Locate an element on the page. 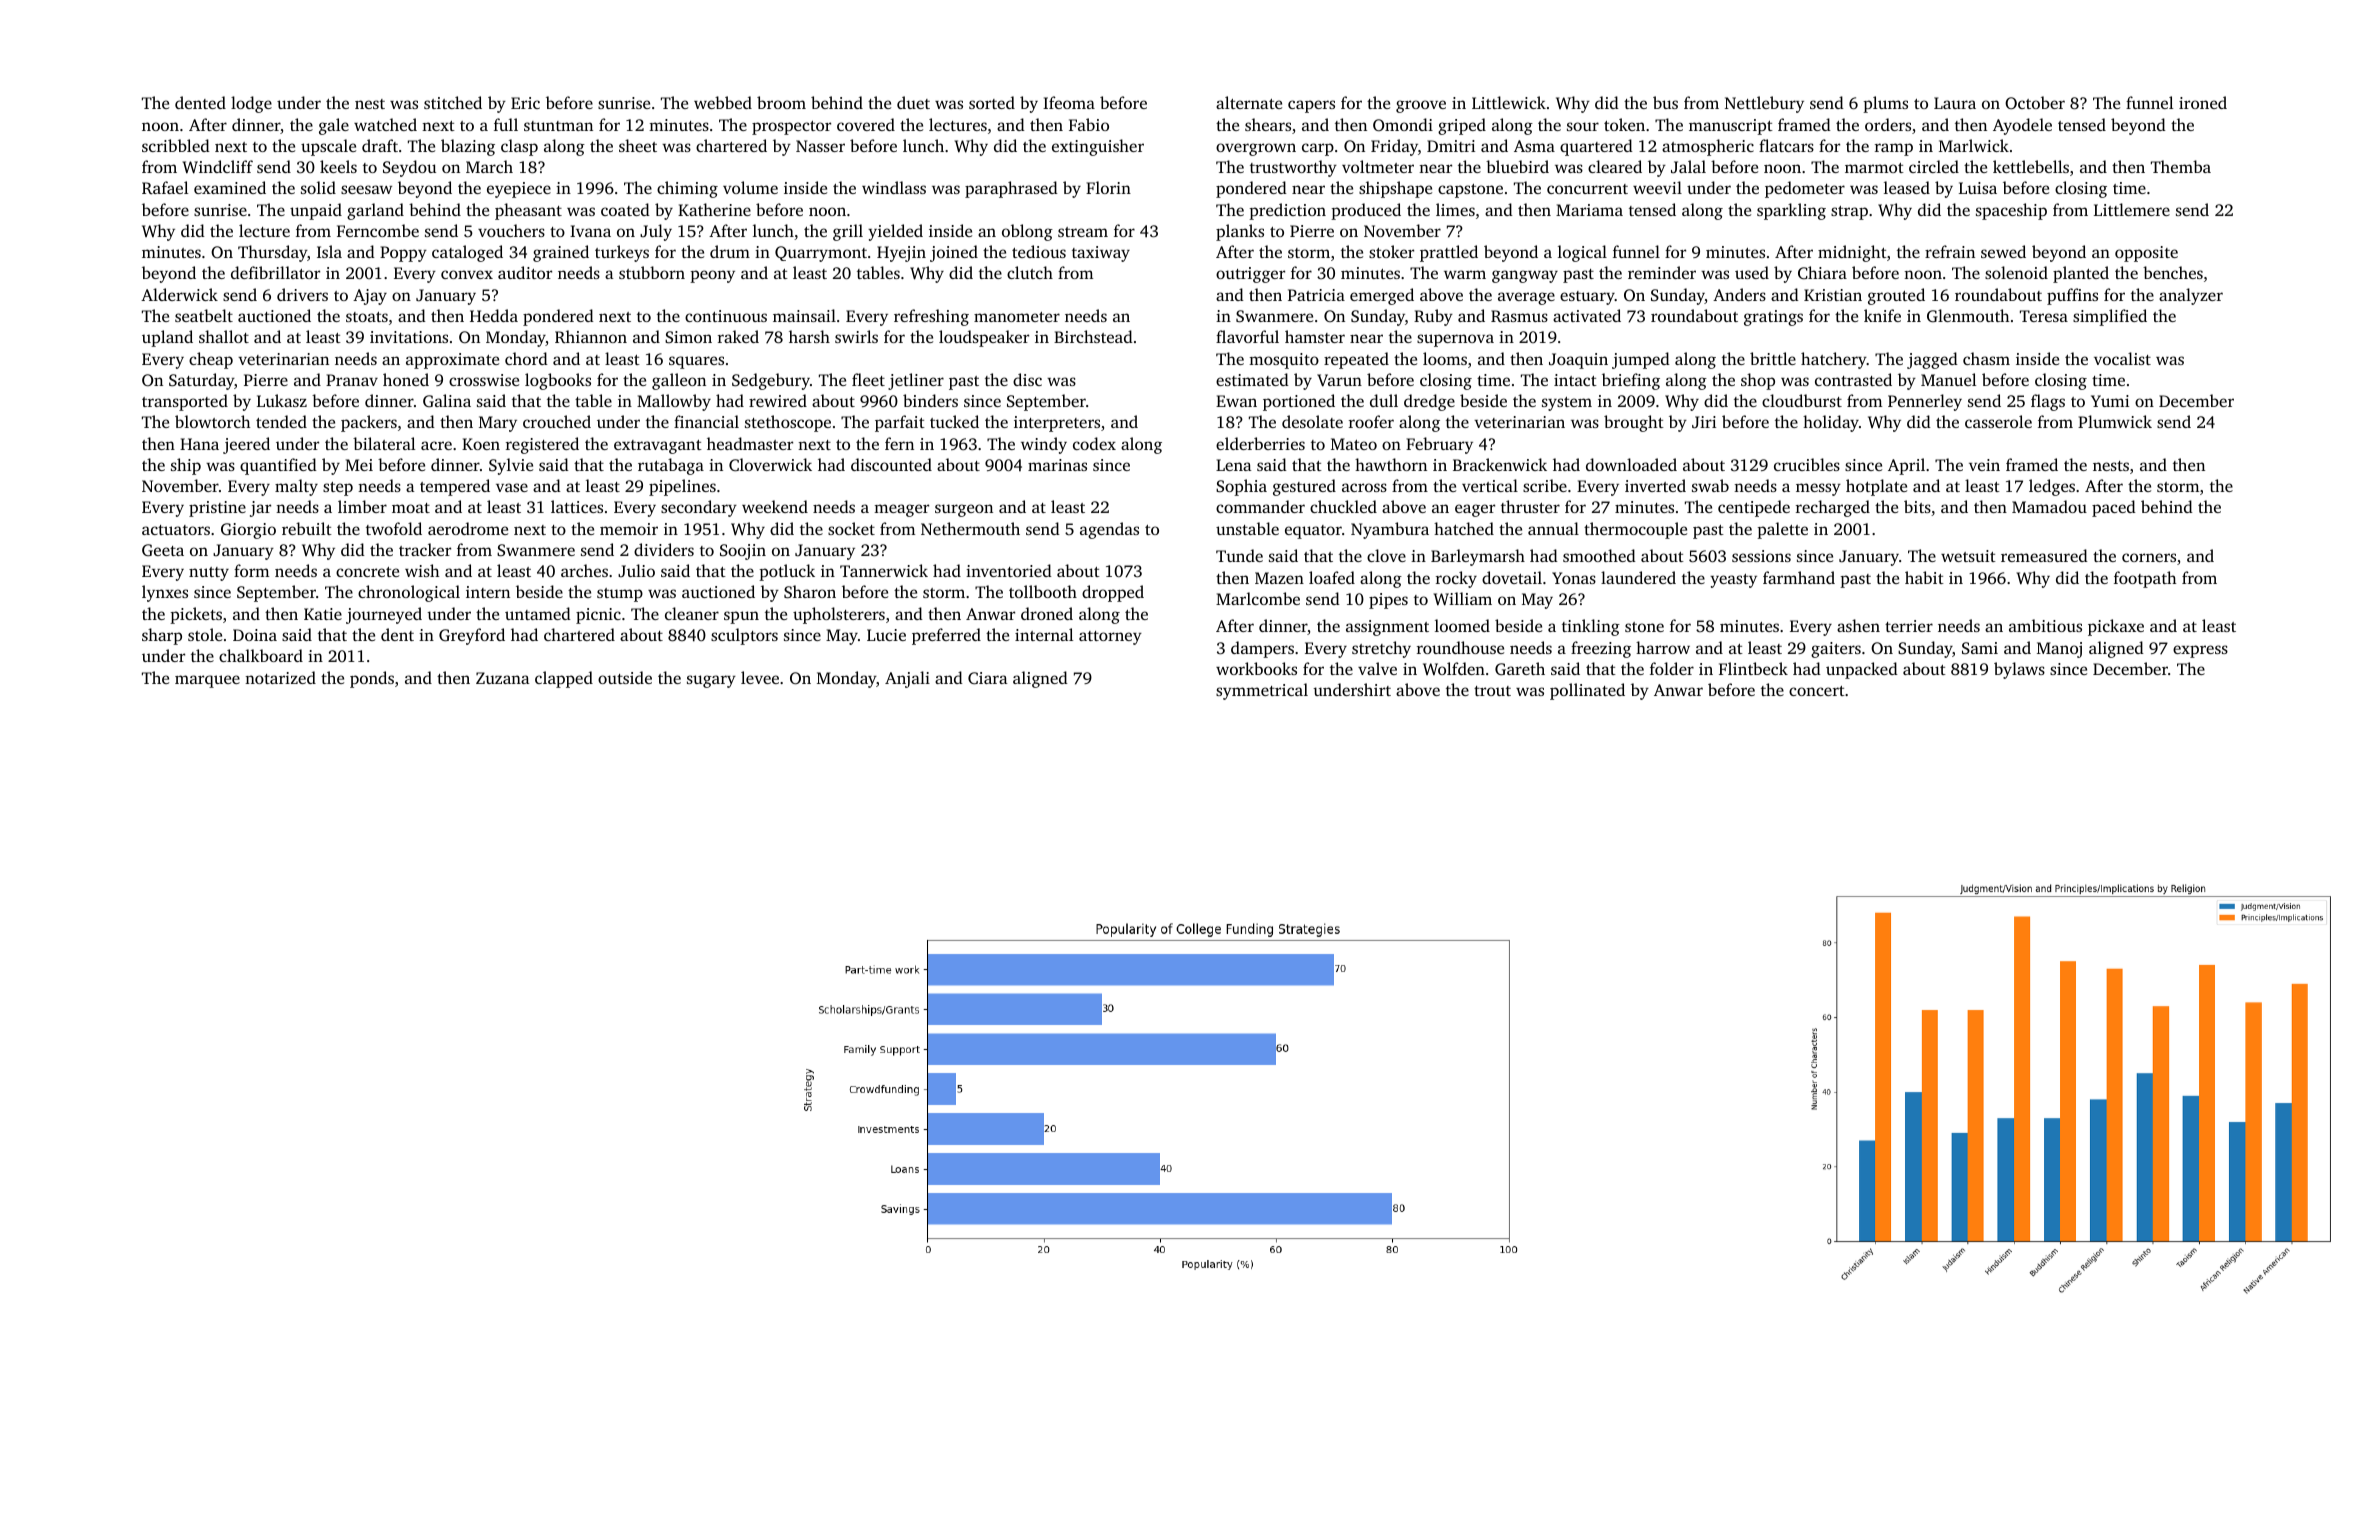  Ayodele is located at coordinates (2022, 126).
